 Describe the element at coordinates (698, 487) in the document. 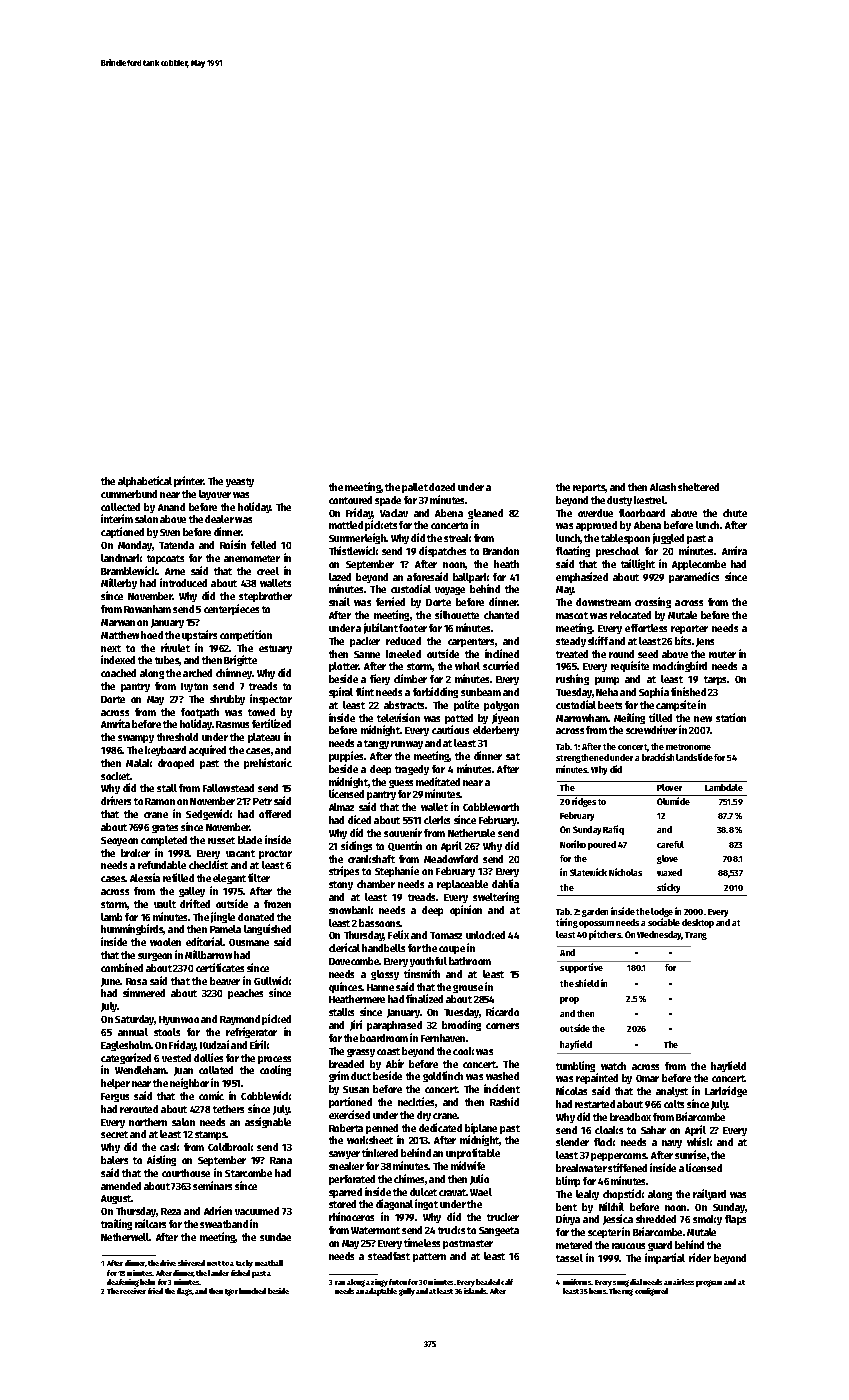

I see `sheltered` at that location.
